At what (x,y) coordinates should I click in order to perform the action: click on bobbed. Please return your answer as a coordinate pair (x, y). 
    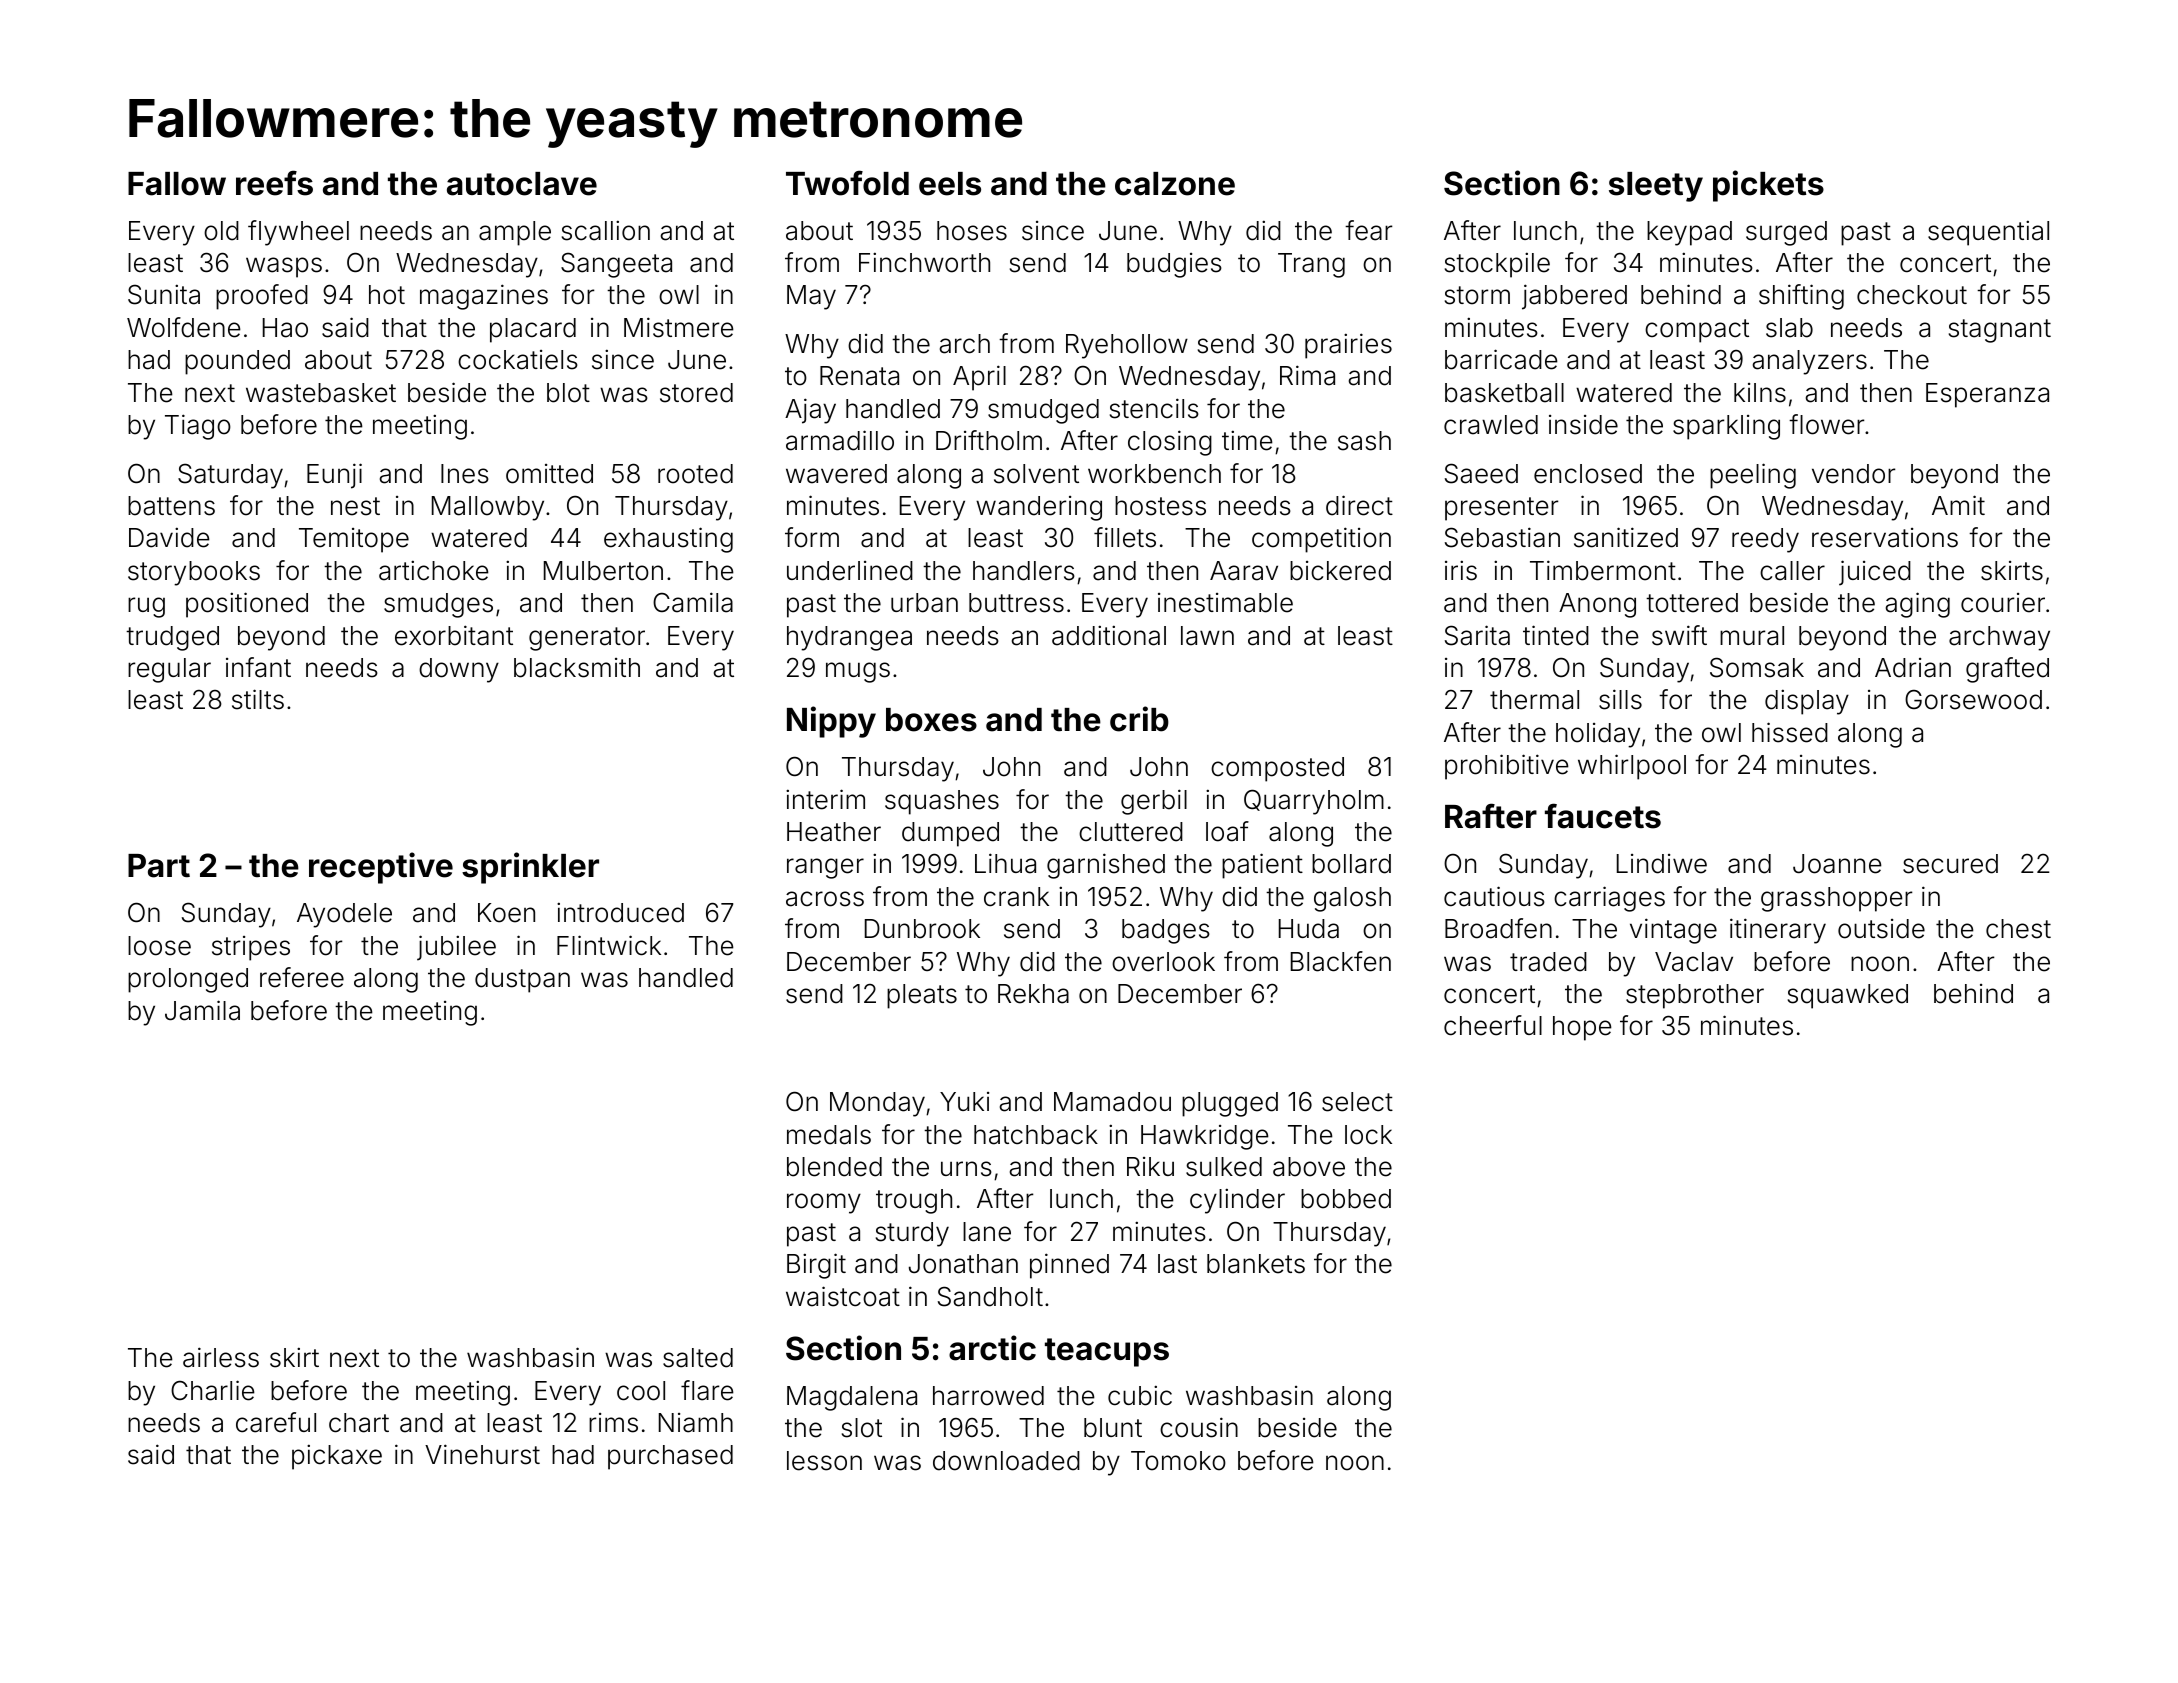
    Looking at the image, I should click on (1346, 1199).
